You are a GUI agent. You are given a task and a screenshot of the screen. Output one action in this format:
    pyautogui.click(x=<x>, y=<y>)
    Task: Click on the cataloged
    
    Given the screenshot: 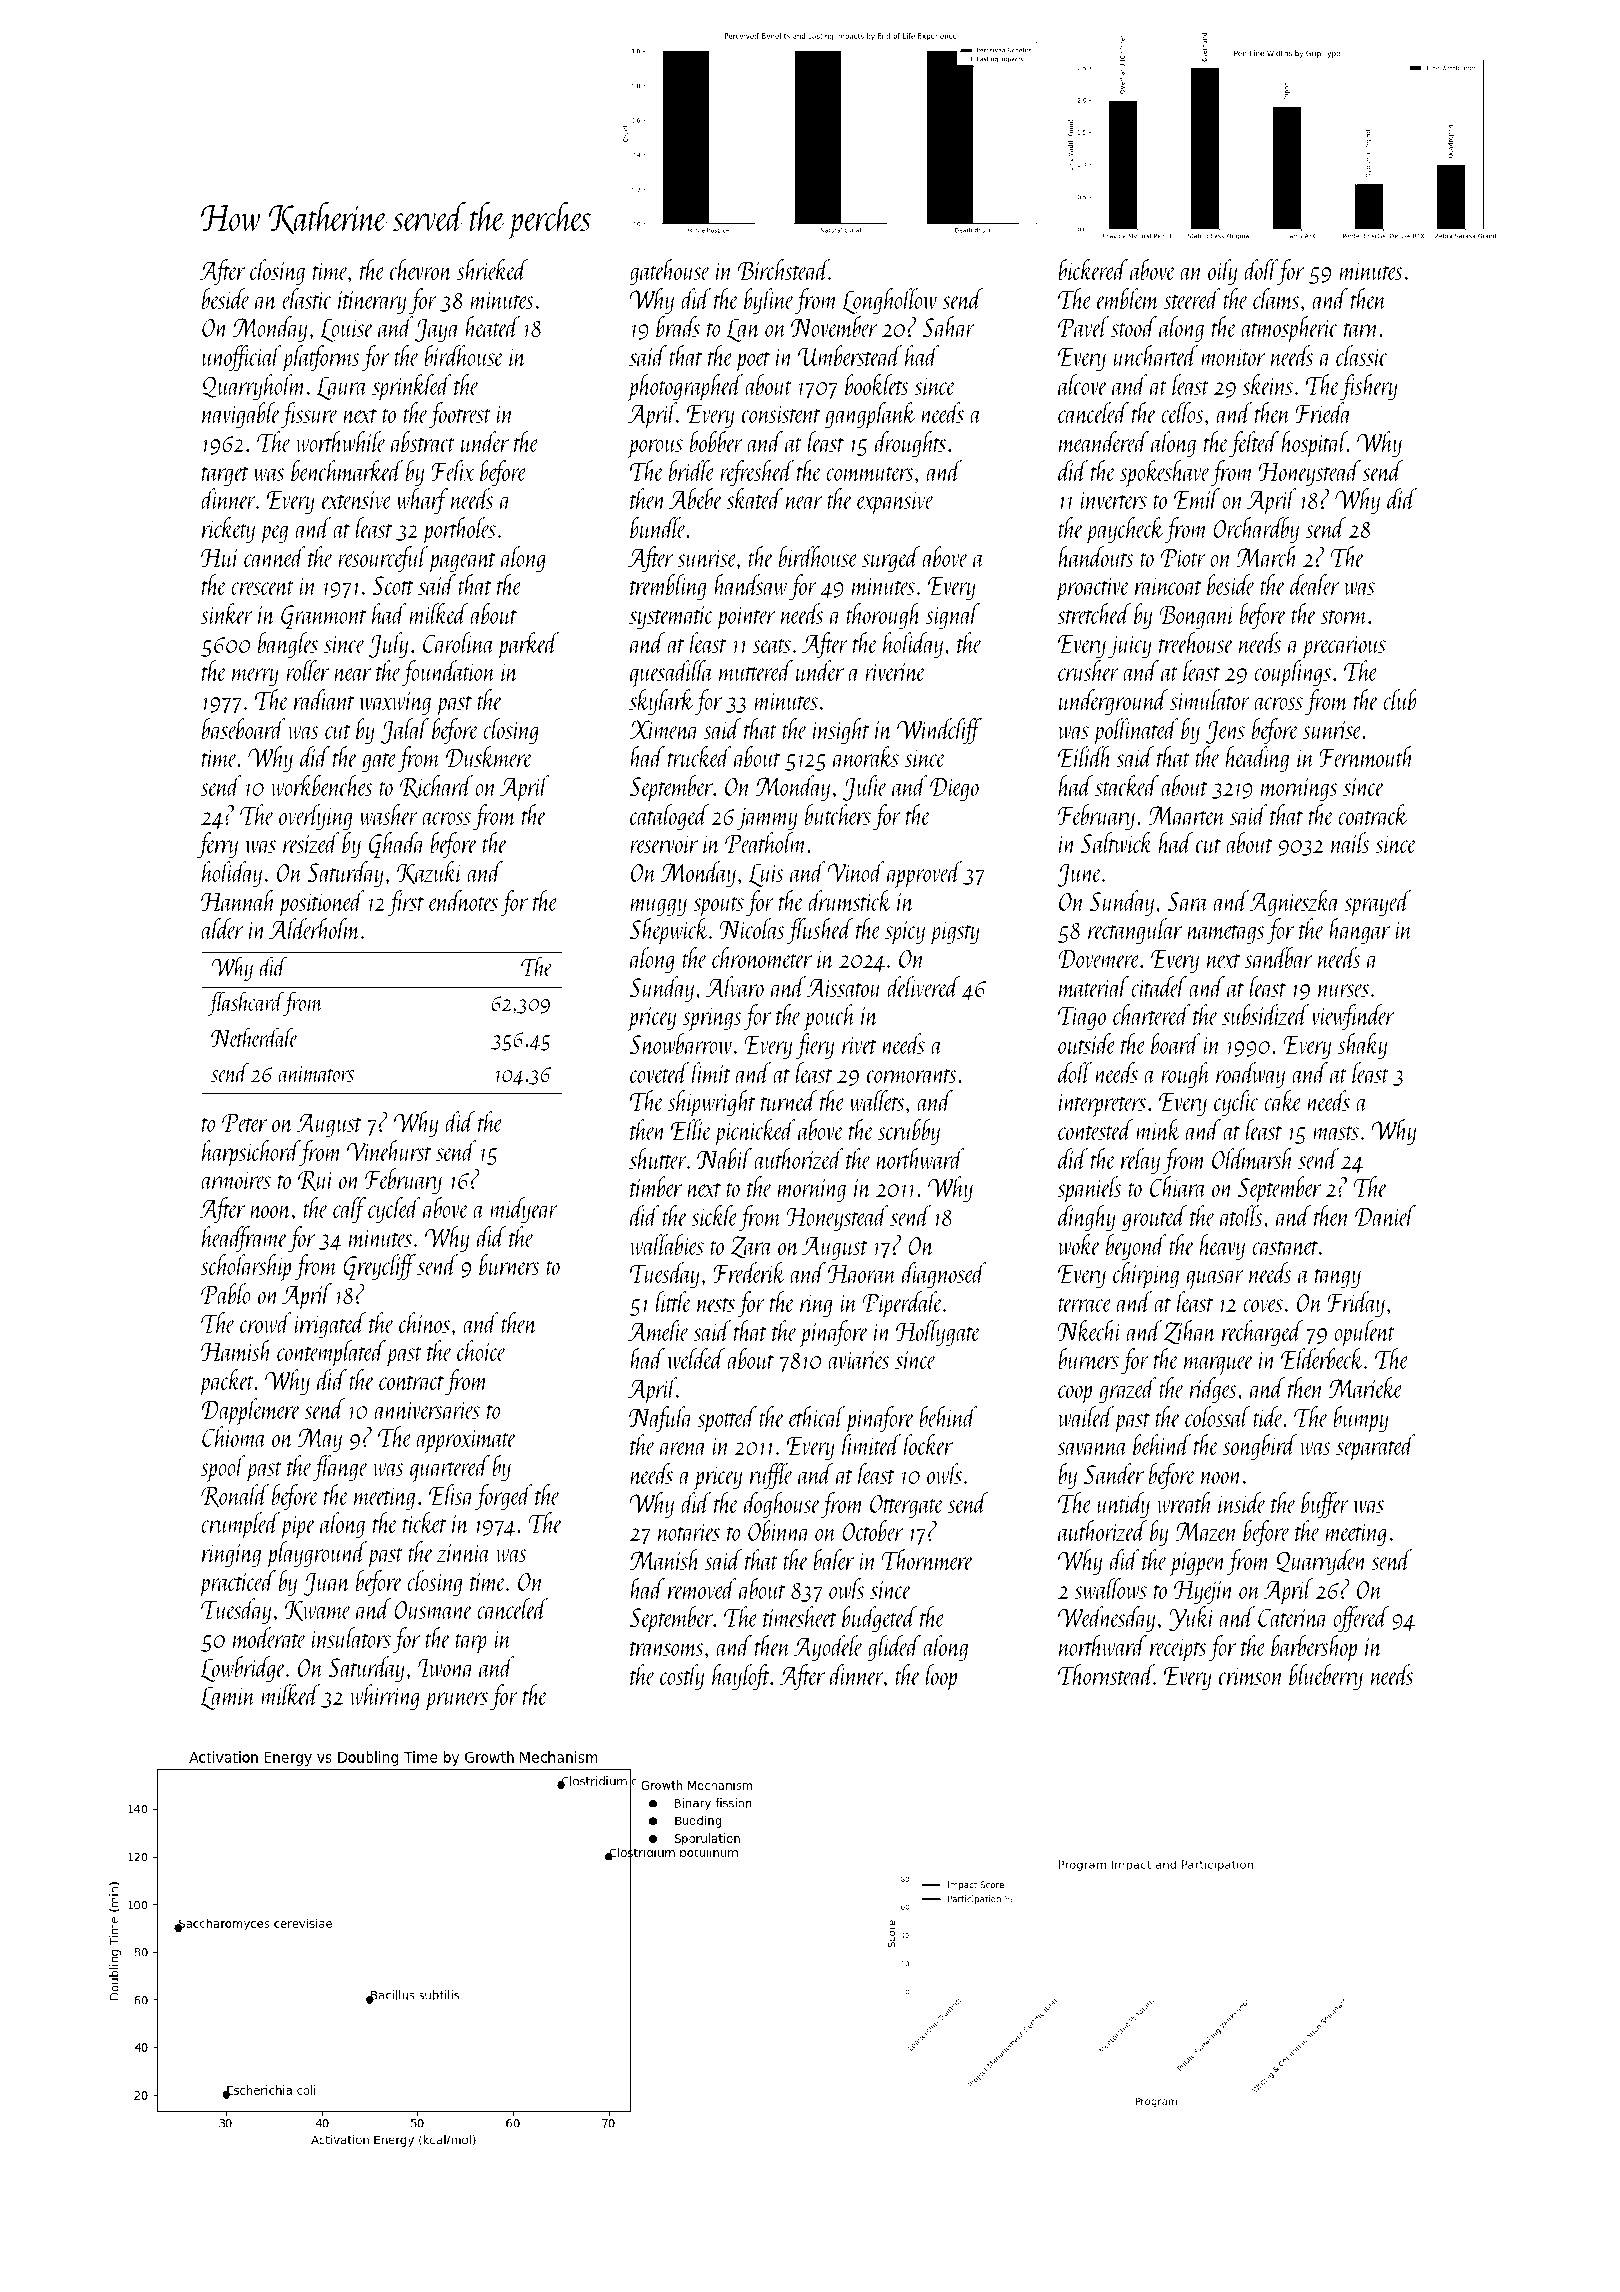 What is the action you would take?
    pyautogui.click(x=670, y=817)
